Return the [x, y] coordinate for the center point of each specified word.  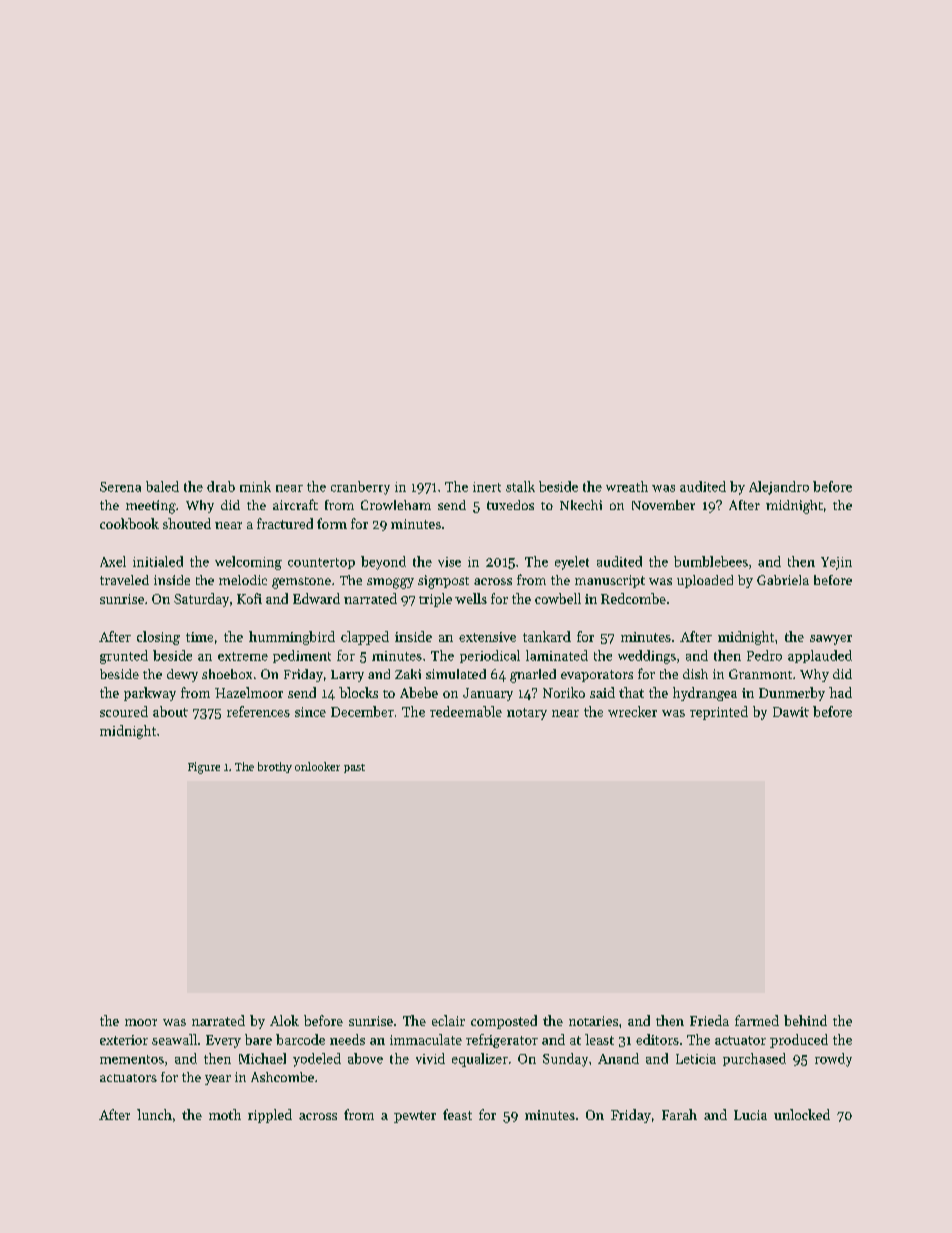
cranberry [360, 488]
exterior [124, 1040]
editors [657, 1039]
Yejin [836, 563]
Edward [316, 598]
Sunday [565, 1060]
